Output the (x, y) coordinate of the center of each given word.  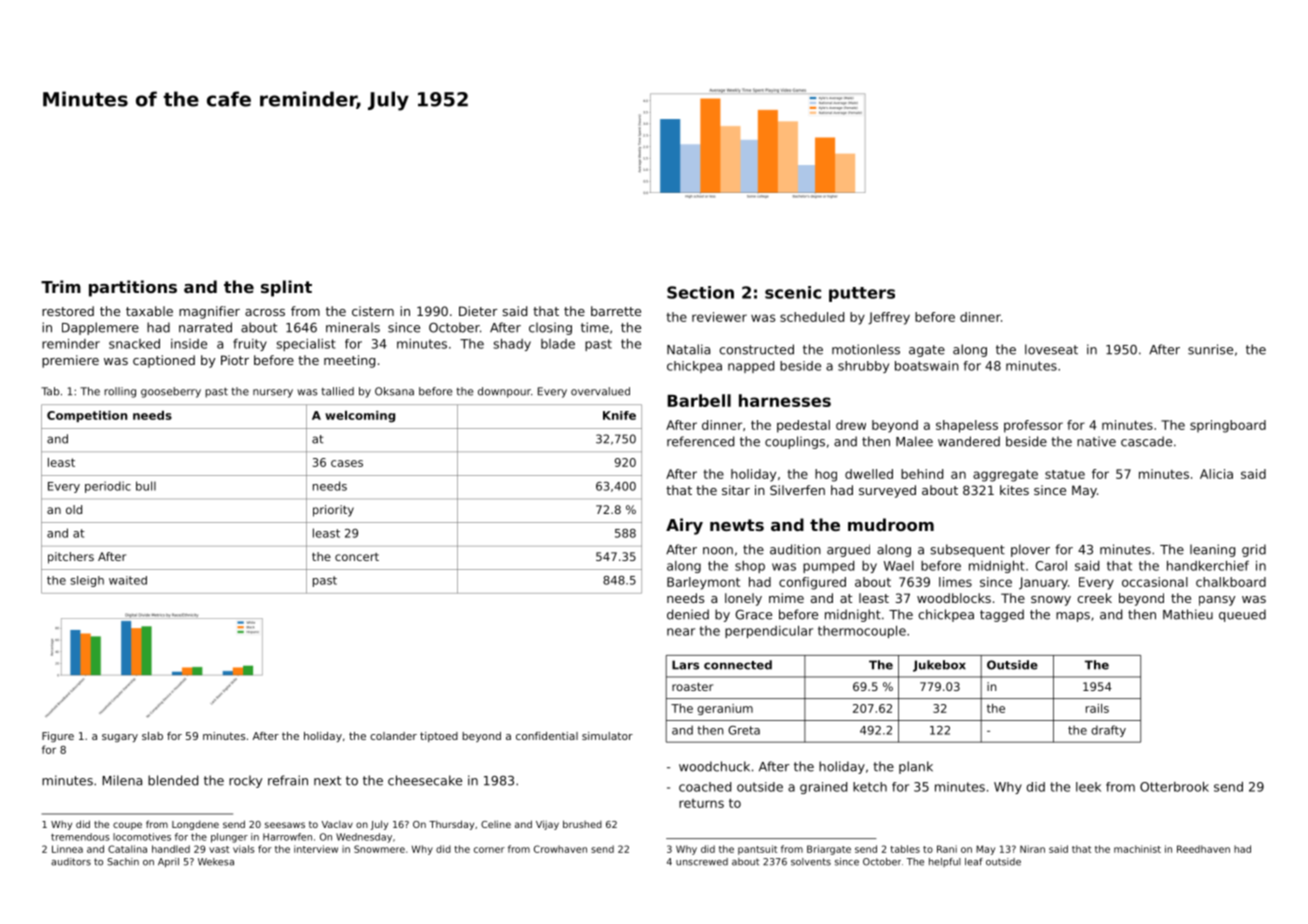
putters (862, 294)
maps (1073, 617)
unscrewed (702, 862)
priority (333, 511)
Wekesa (216, 862)
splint (286, 288)
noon (718, 551)
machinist (1137, 849)
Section (700, 292)
